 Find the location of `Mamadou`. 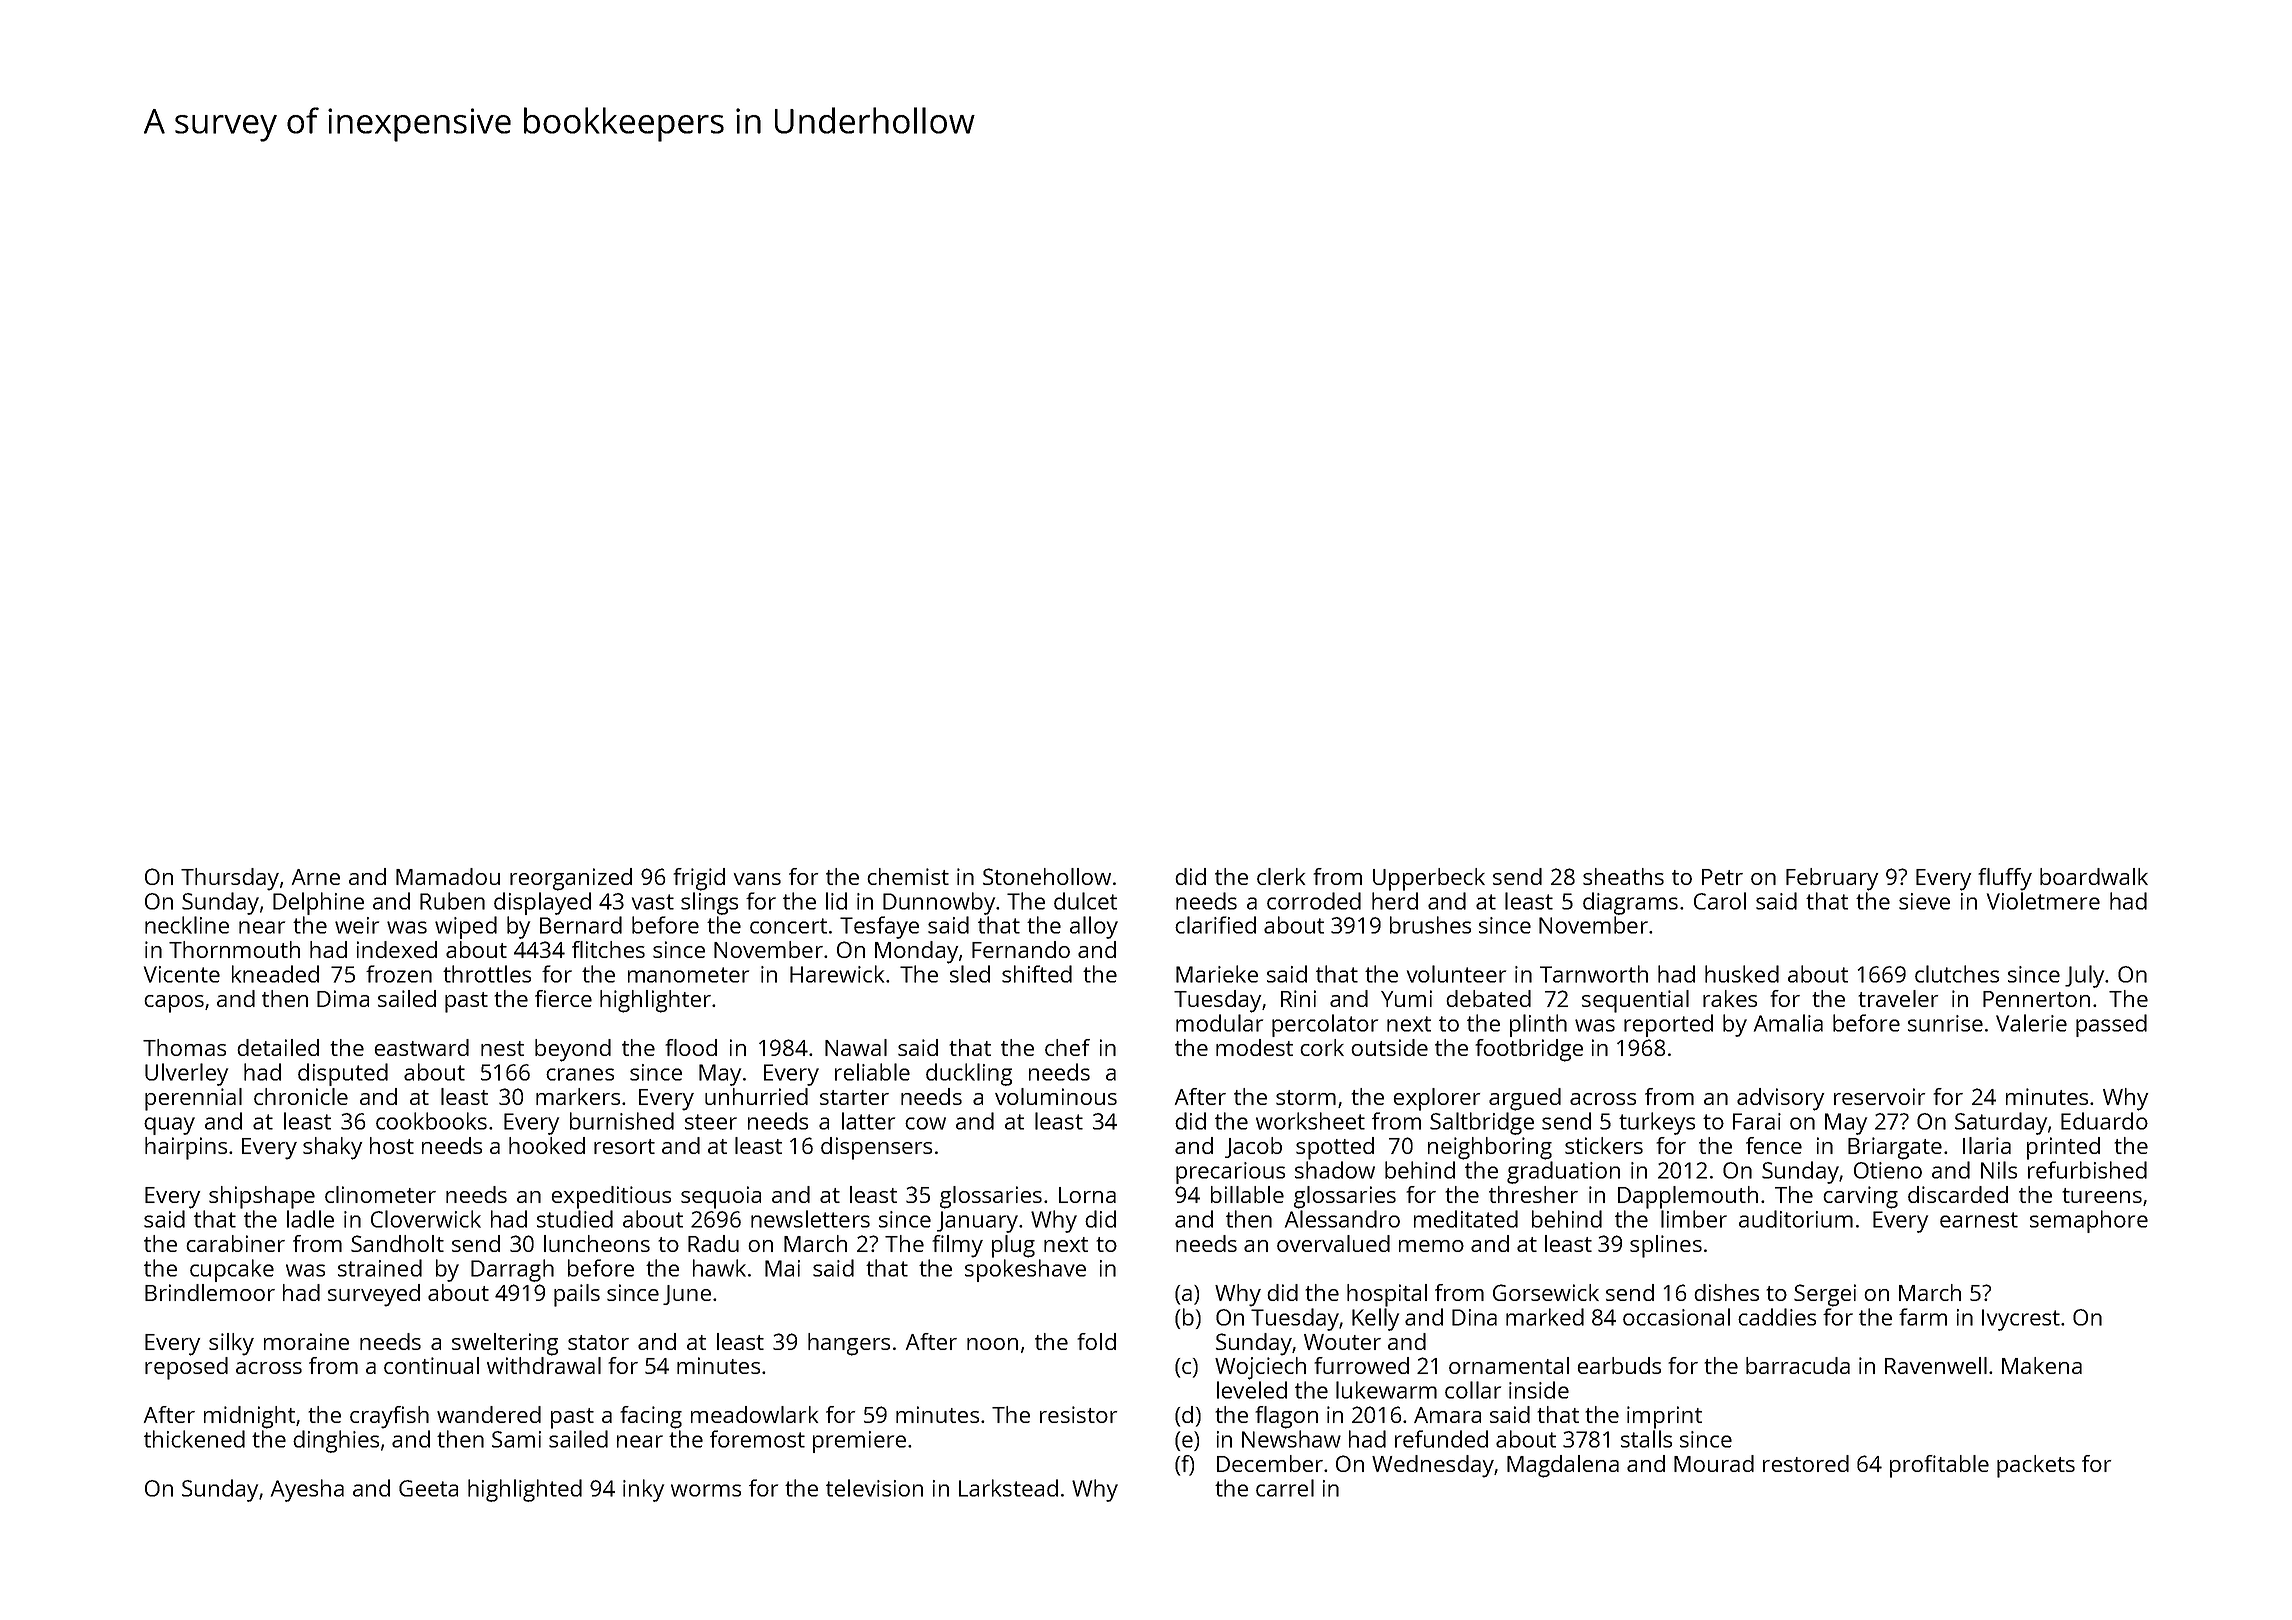

Mamadou is located at coordinates (448, 876).
